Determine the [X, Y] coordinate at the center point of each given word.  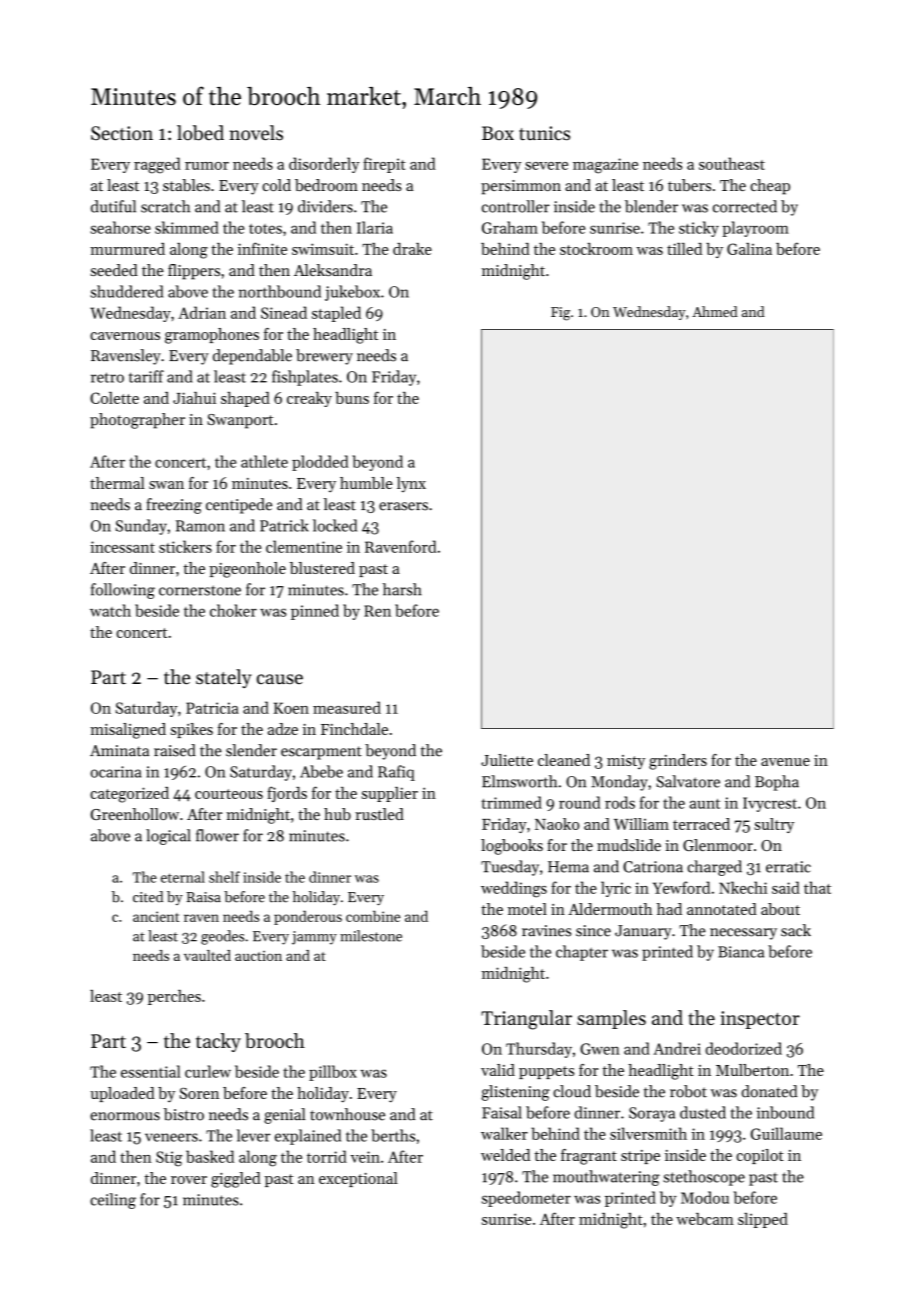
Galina [749, 249]
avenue [785, 762]
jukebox [352, 293]
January [643, 932]
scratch [165, 206]
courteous [229, 794]
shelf [224, 877]
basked [210, 1156]
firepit [384, 165]
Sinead [284, 312]
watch [110, 610]
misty [626, 762]
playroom [755, 229]
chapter [582, 953]
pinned [315, 612]
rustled [379, 814]
